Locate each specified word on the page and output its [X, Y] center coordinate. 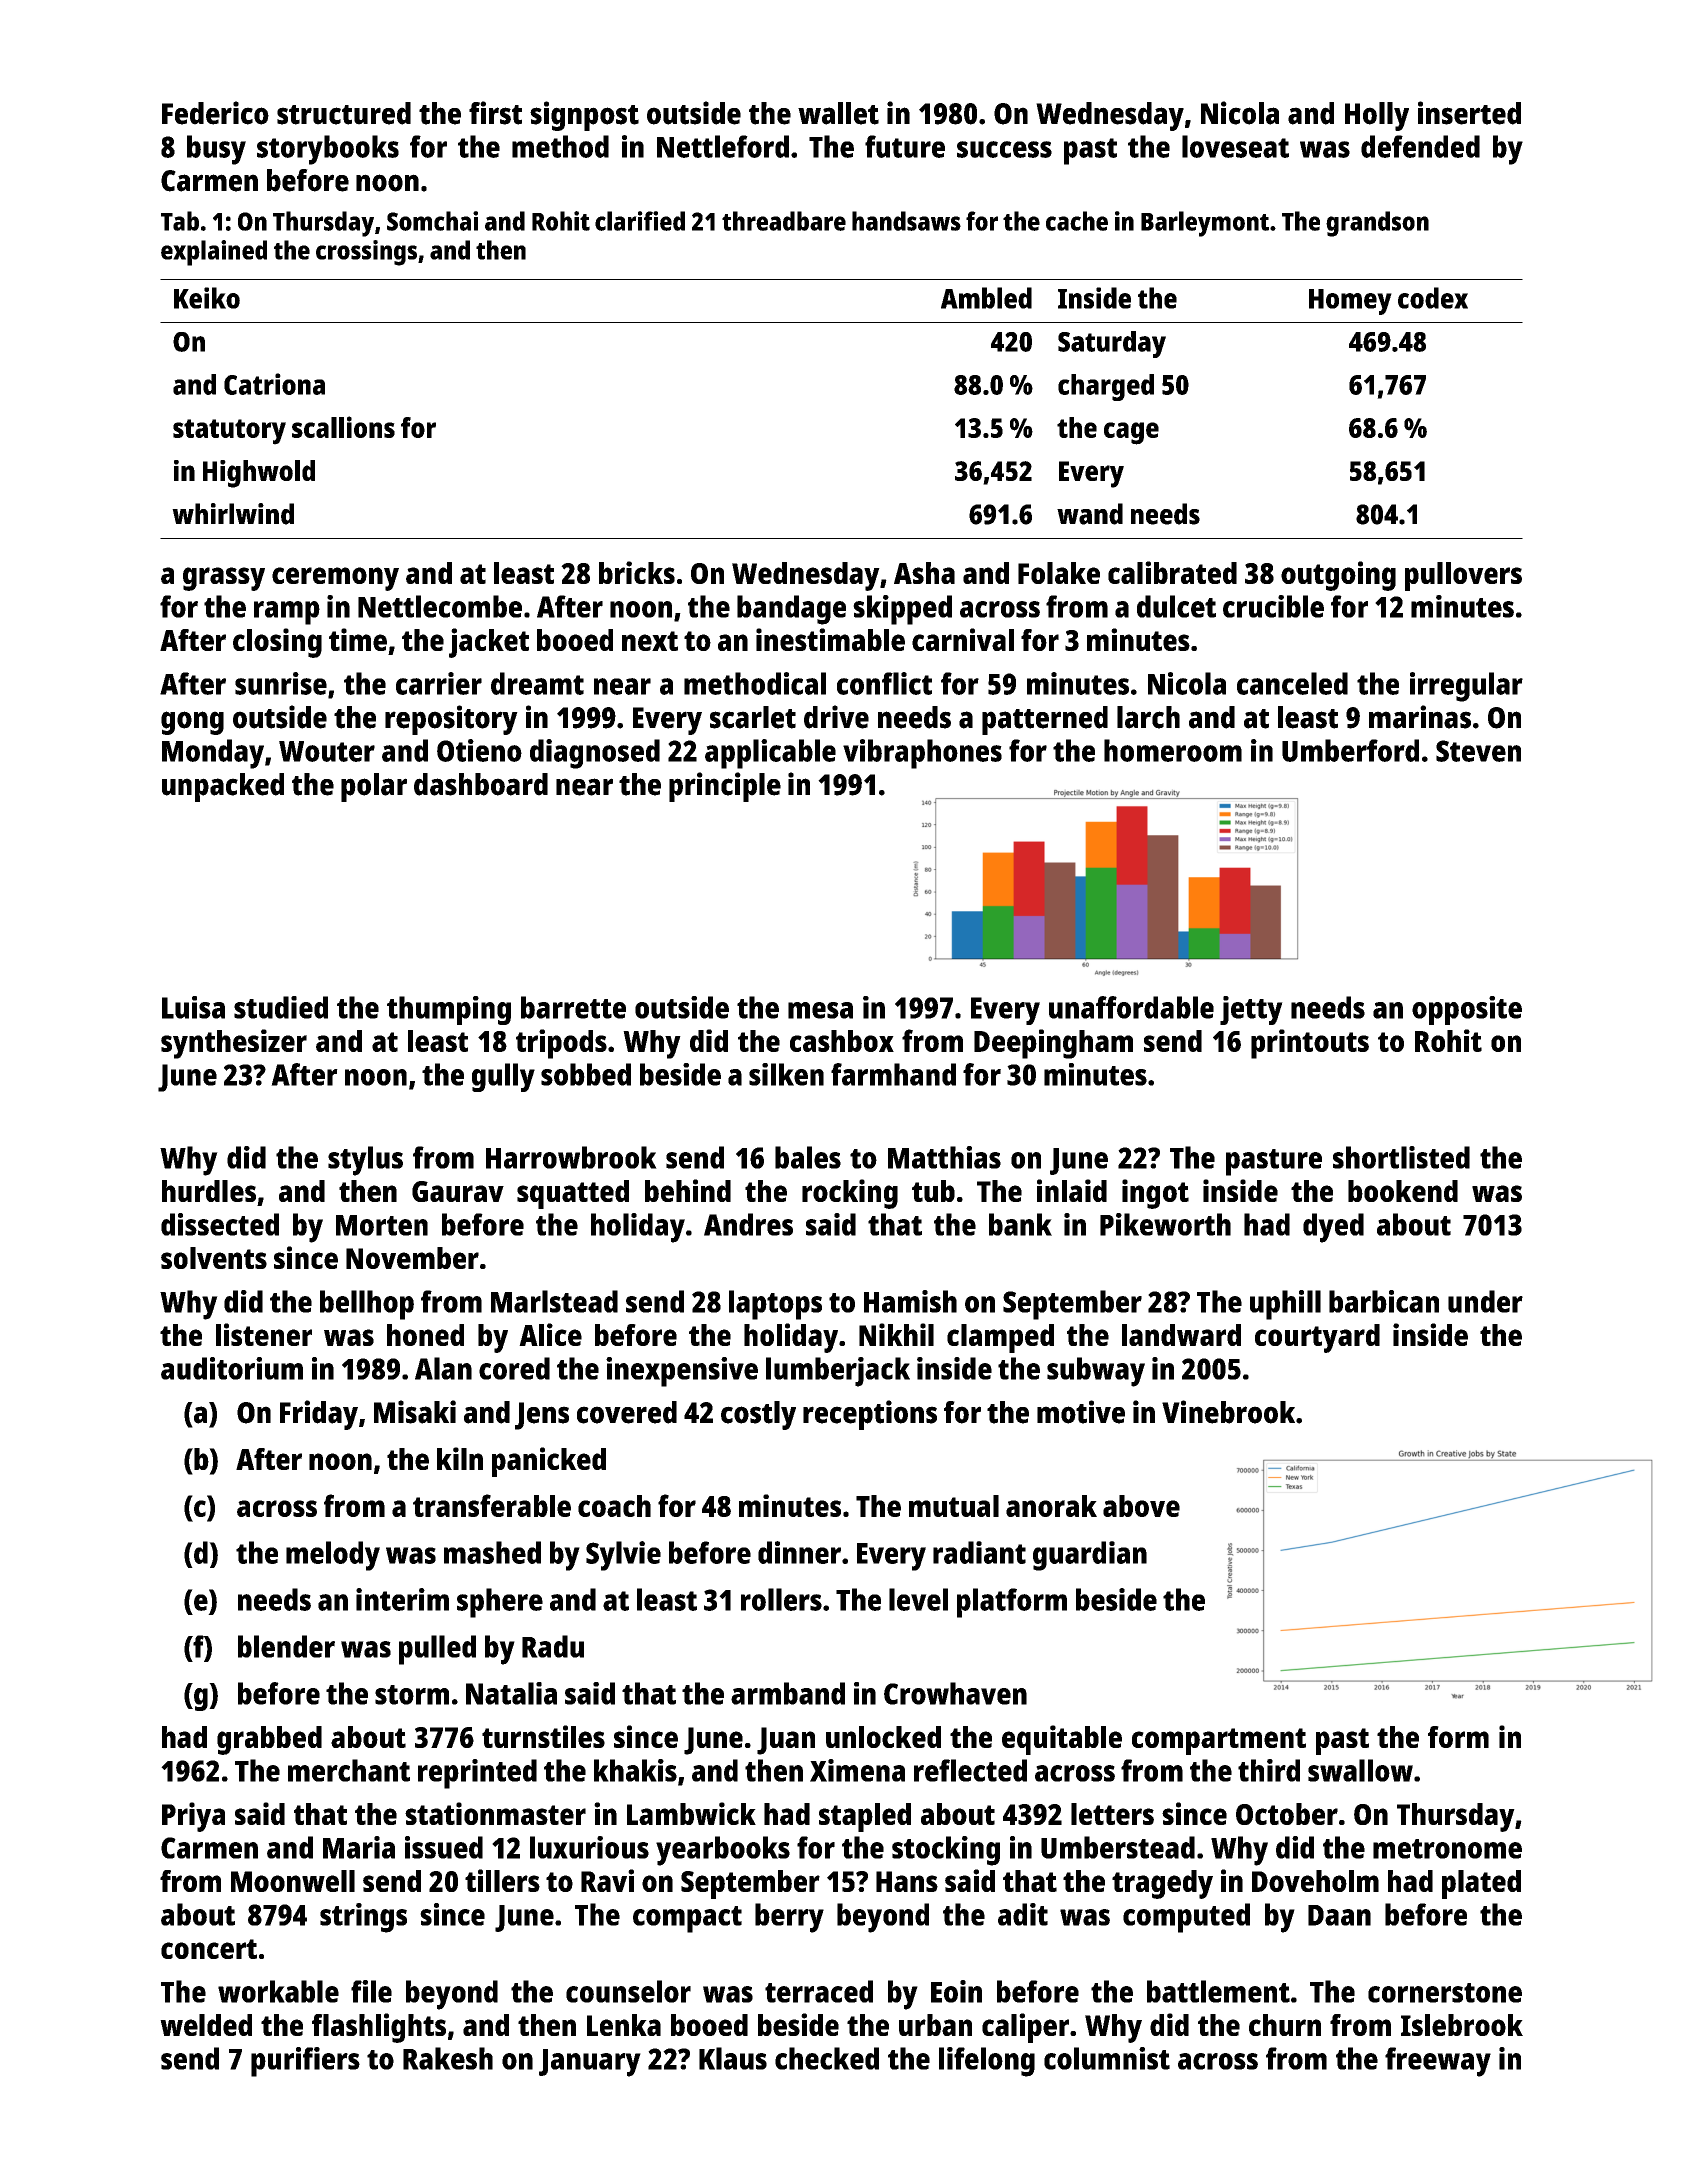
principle [725, 787]
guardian [1090, 1556]
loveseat [1235, 146]
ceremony [335, 579]
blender [286, 1646]
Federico [215, 113]
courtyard [1317, 1338]
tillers [502, 1880]
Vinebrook [1228, 1412]
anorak [1051, 1506]
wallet [838, 113]
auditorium [232, 1368]
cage [1131, 433]
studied [281, 1007]
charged [1106, 387]
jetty [1251, 1010]
